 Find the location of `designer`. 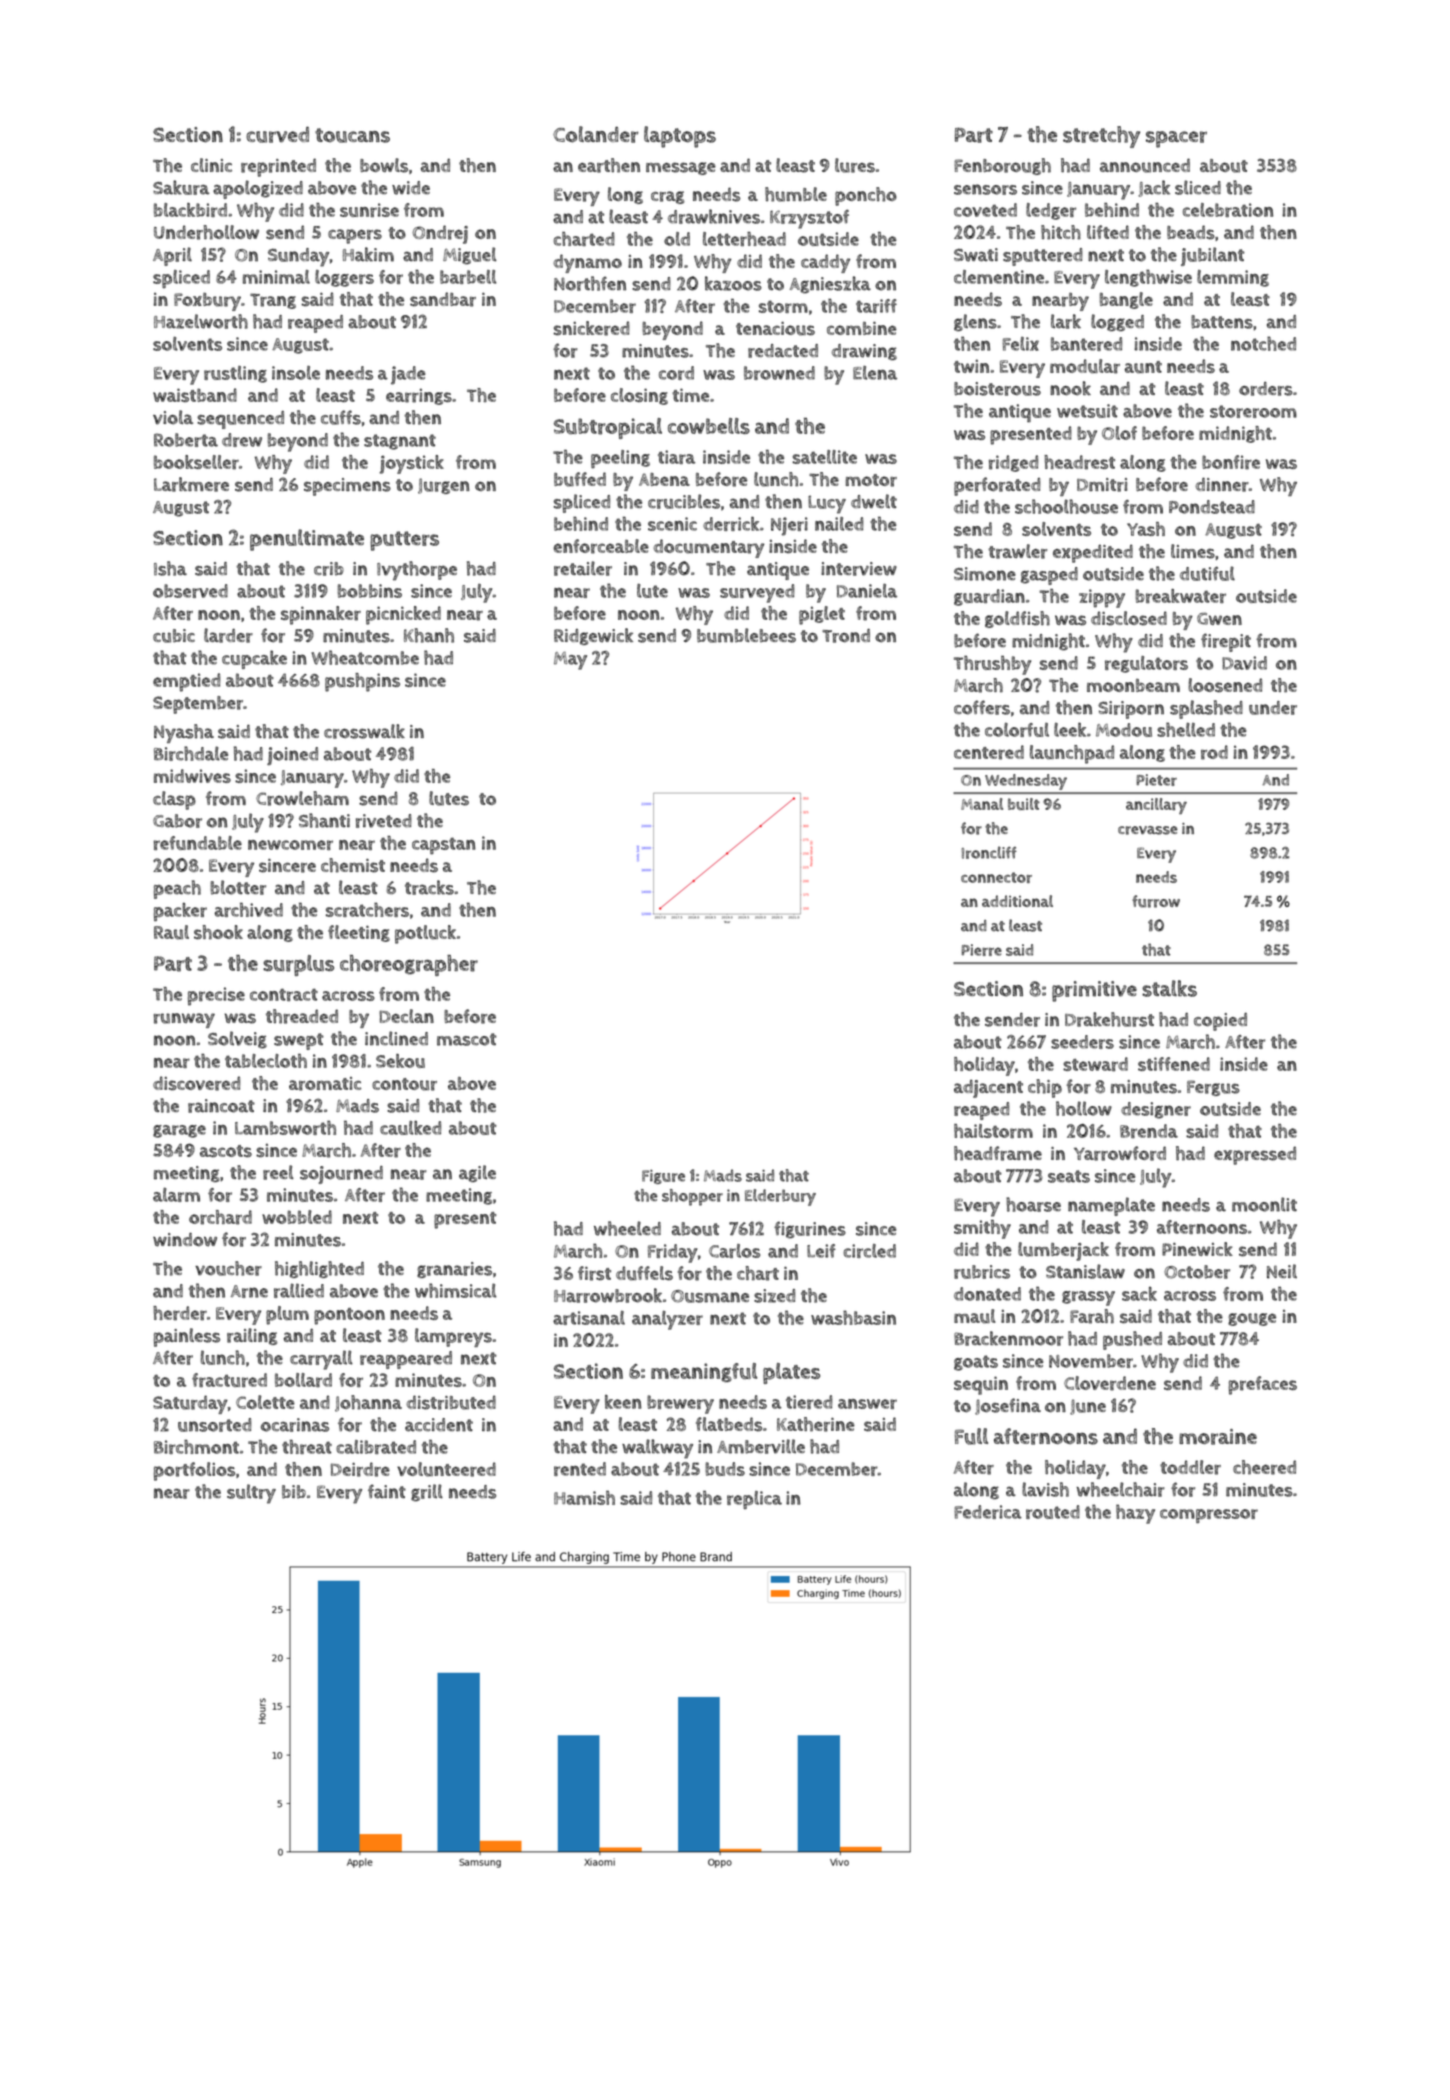

designer is located at coordinates (1156, 1110).
